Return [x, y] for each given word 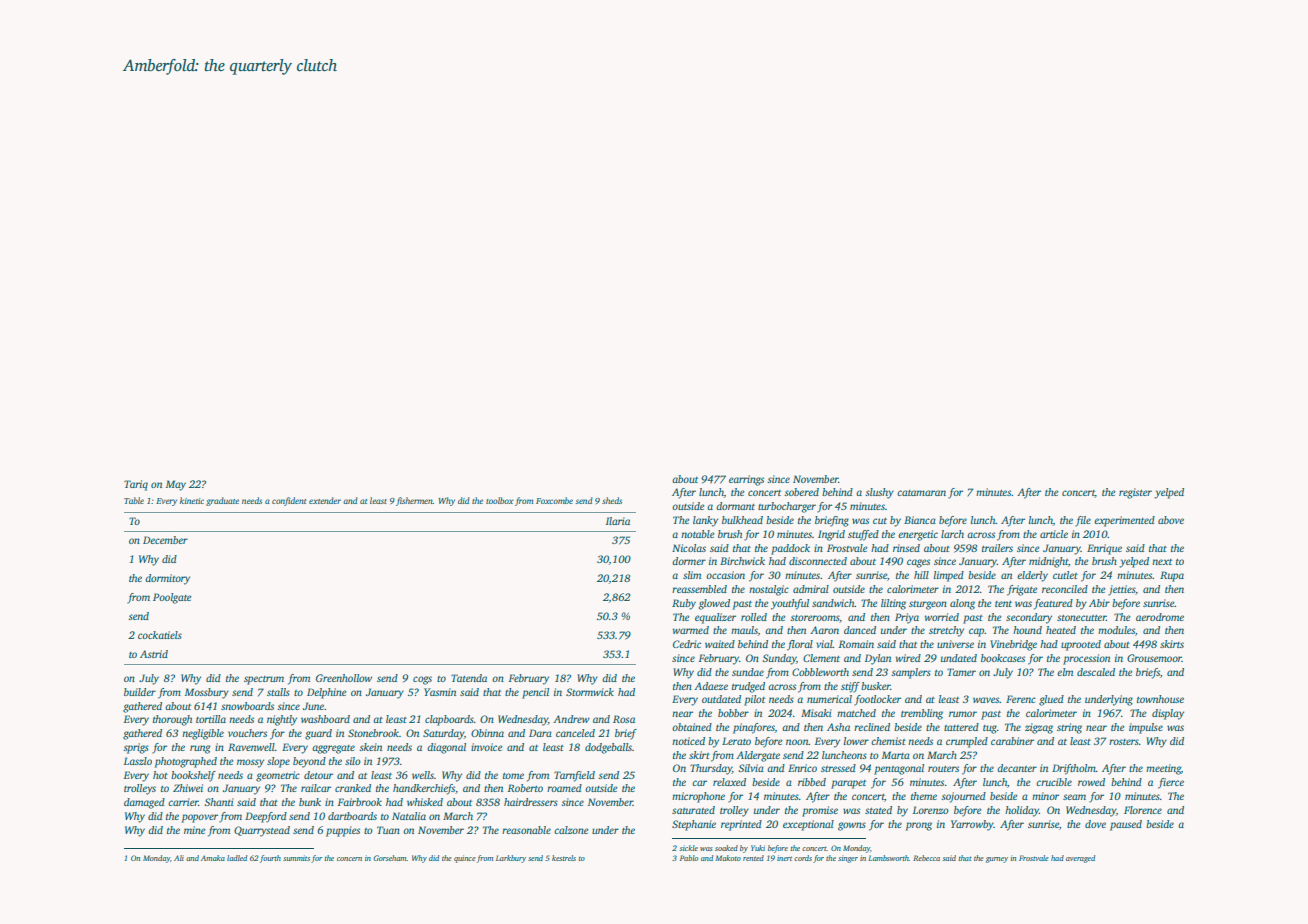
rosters [1124, 742]
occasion [725, 575]
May [176, 485]
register [1135, 493]
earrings [746, 480]
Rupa [1172, 576]
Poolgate [172, 598]
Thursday [711, 769]
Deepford [266, 817]
